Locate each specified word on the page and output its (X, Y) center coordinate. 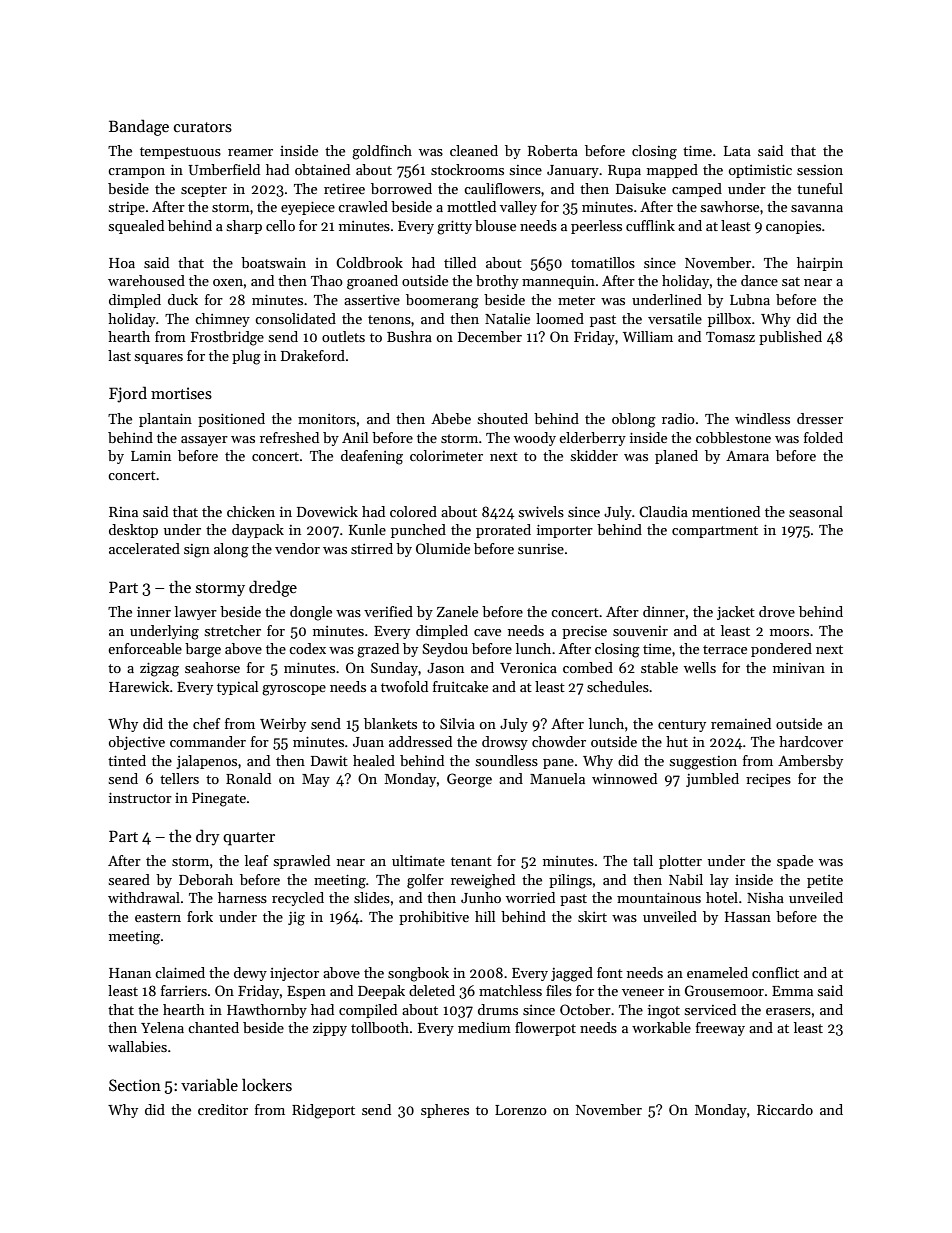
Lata (737, 151)
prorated (503, 531)
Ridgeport (323, 1111)
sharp (244, 227)
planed (676, 457)
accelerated (144, 548)
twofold (404, 686)
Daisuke (641, 188)
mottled (471, 206)
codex (307, 648)
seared (129, 879)
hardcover (811, 741)
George (469, 780)
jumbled (712, 780)
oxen (228, 282)
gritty (454, 228)
